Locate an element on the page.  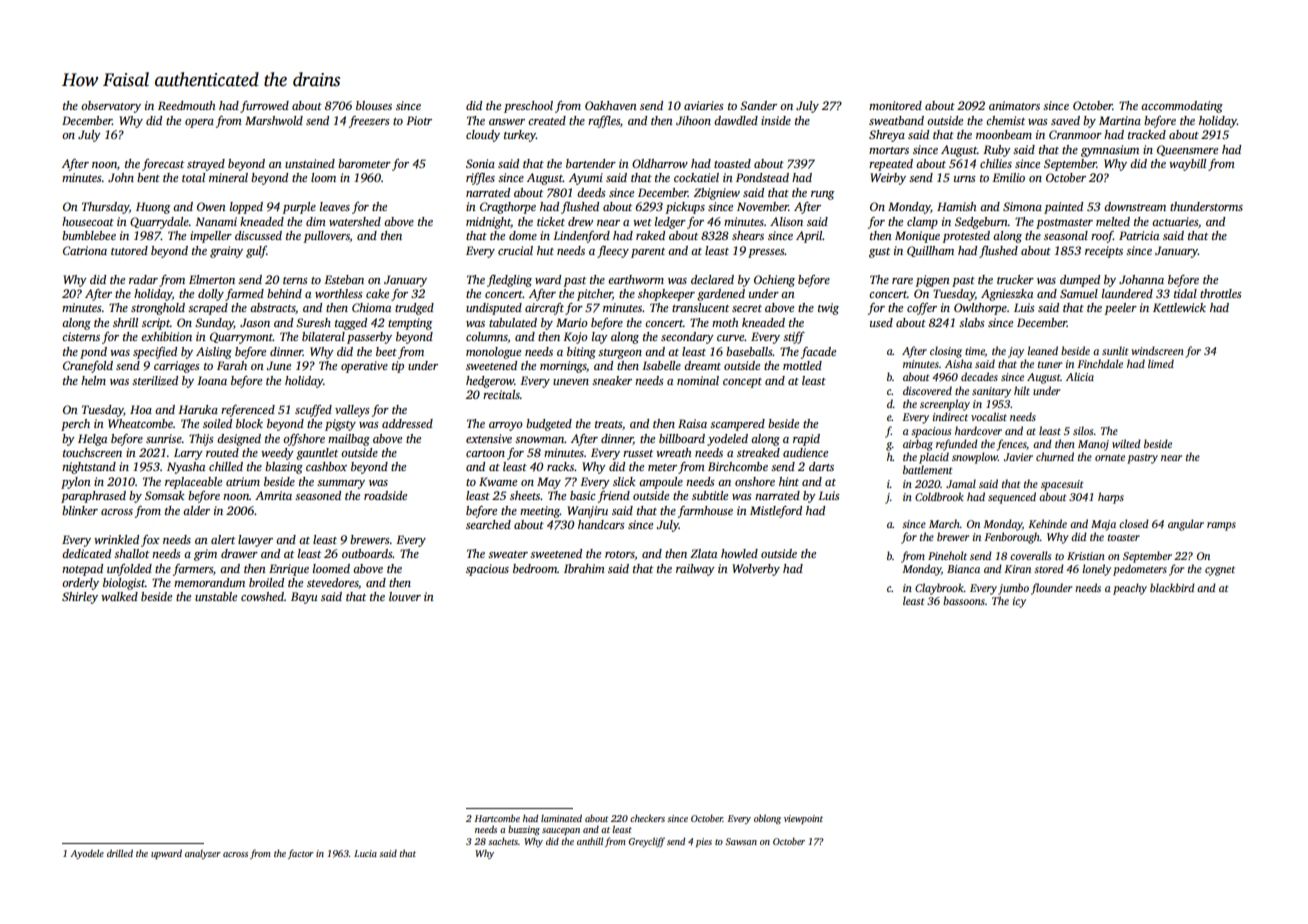
accommodating is located at coordinates (1182, 107).
